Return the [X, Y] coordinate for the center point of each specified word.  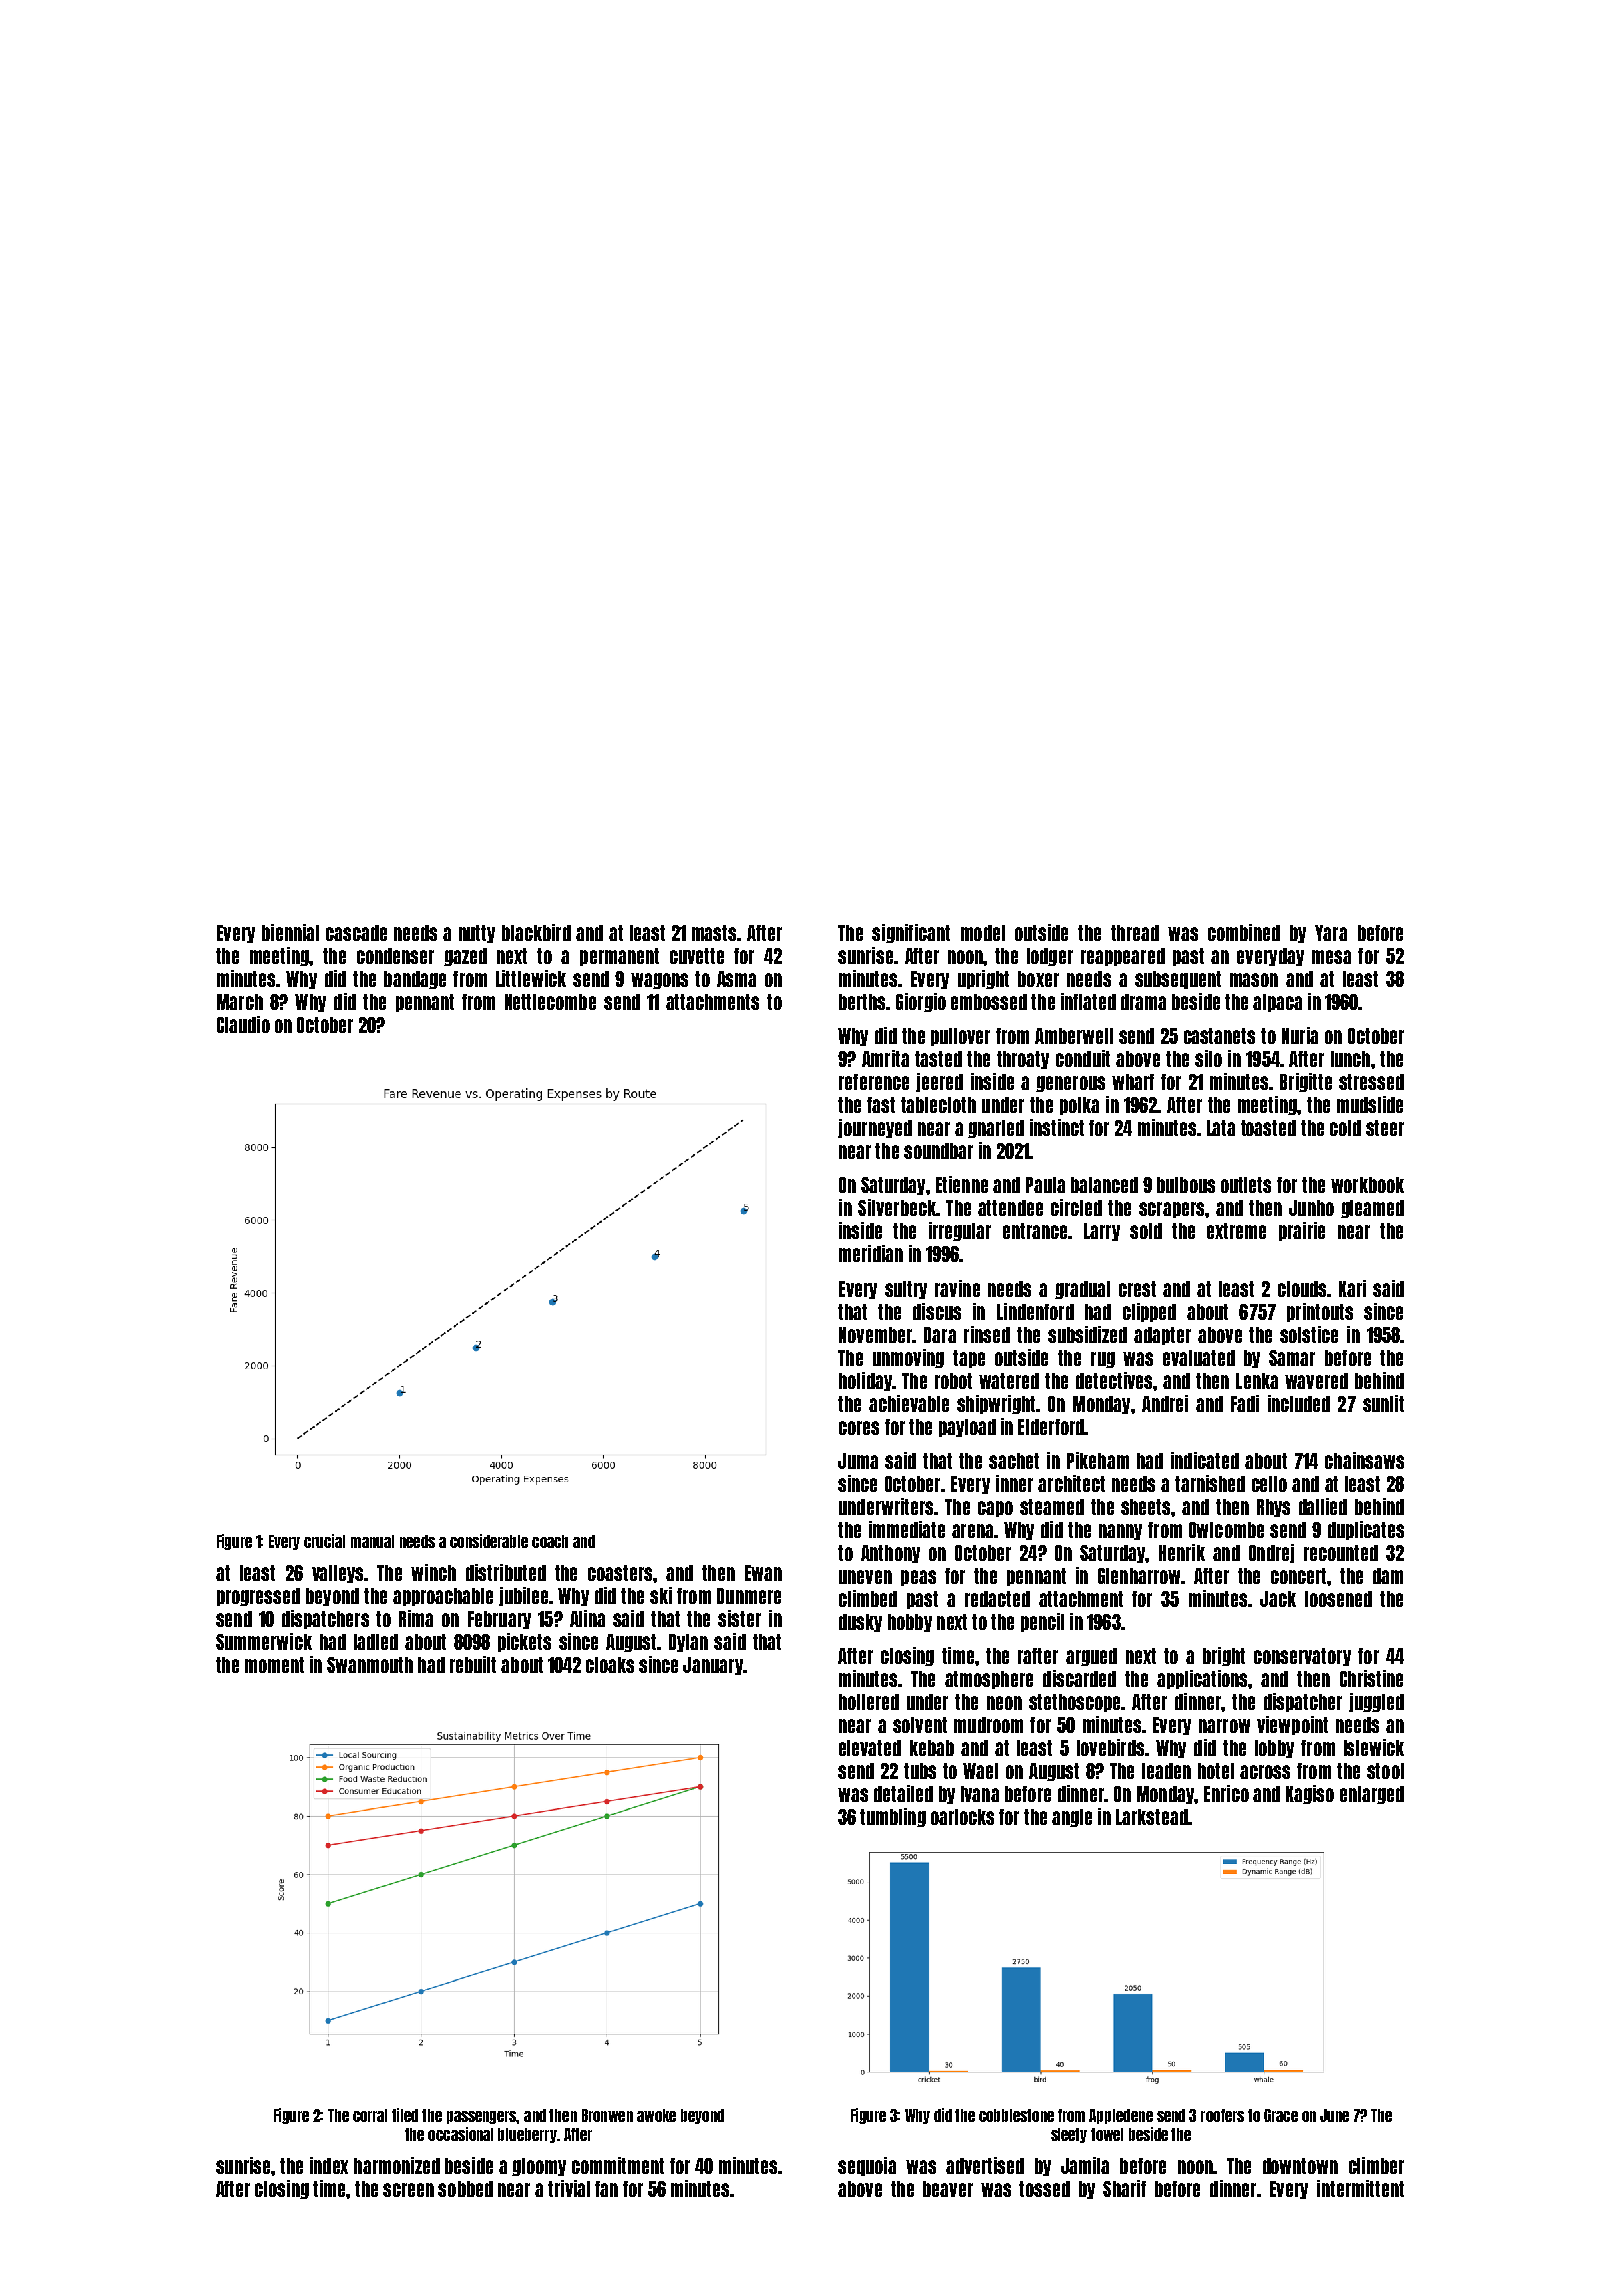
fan [606, 2189]
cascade [356, 933]
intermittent [1360, 2188]
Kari [1352, 1288]
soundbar [938, 1151]
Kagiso [1310, 1794]
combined [1244, 932]
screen [408, 2190]
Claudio [243, 1024]
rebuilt [473, 1664]
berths [862, 1002]
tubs [920, 1771]
